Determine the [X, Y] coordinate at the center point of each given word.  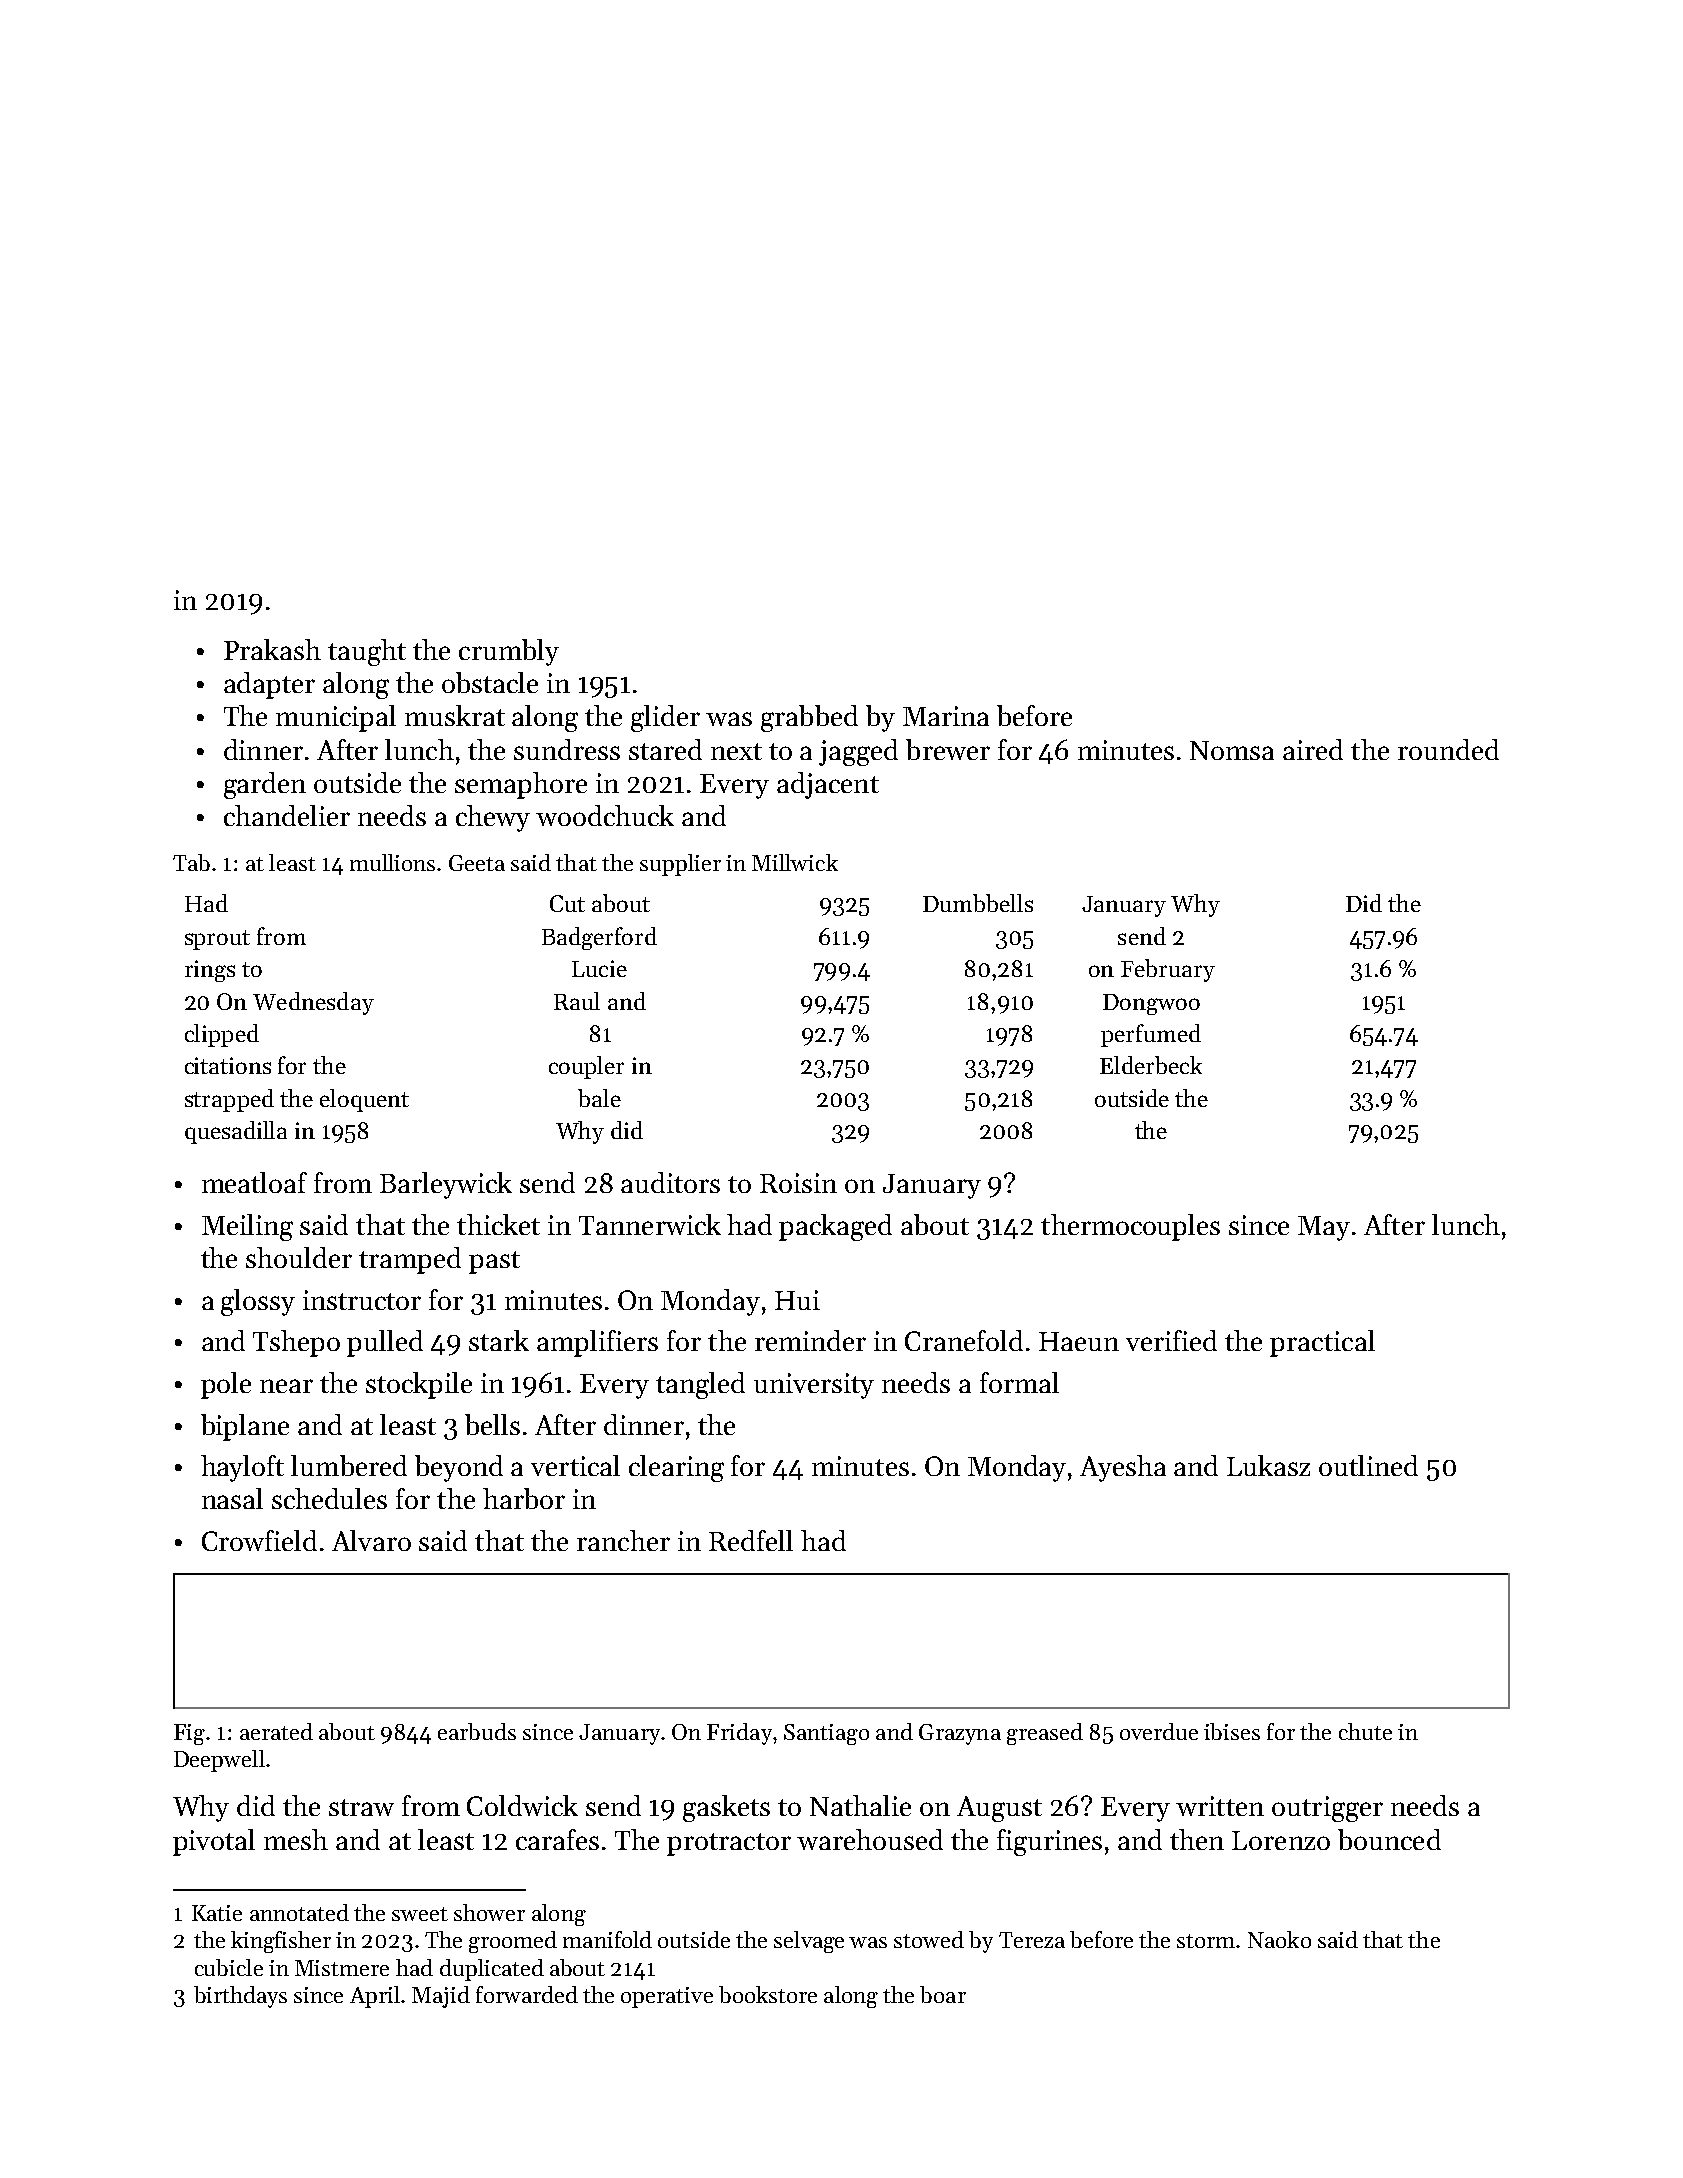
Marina [946, 716]
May [1324, 1228]
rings [210, 971]
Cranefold [964, 1340]
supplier [680, 865]
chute [1365, 1731]
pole [226, 1385]
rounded [1448, 749]
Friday [739, 1734]
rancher [623, 1540]
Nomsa [1232, 750]
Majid [441, 1997]
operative [667, 1997]
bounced [1389, 1839]
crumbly [509, 652]
